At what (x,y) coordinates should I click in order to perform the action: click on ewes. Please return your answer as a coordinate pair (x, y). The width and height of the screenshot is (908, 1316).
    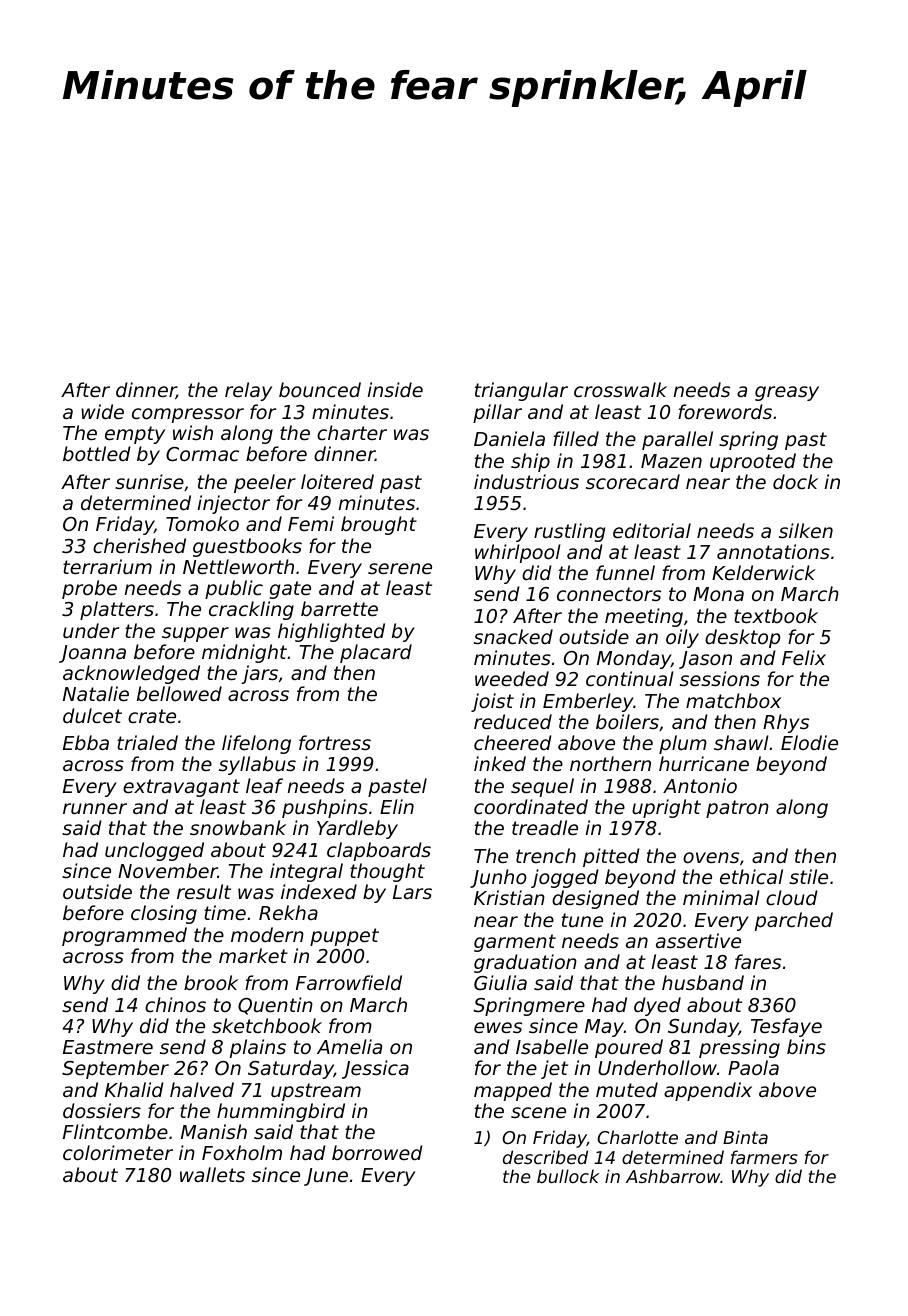
    Looking at the image, I should click on (498, 1027).
